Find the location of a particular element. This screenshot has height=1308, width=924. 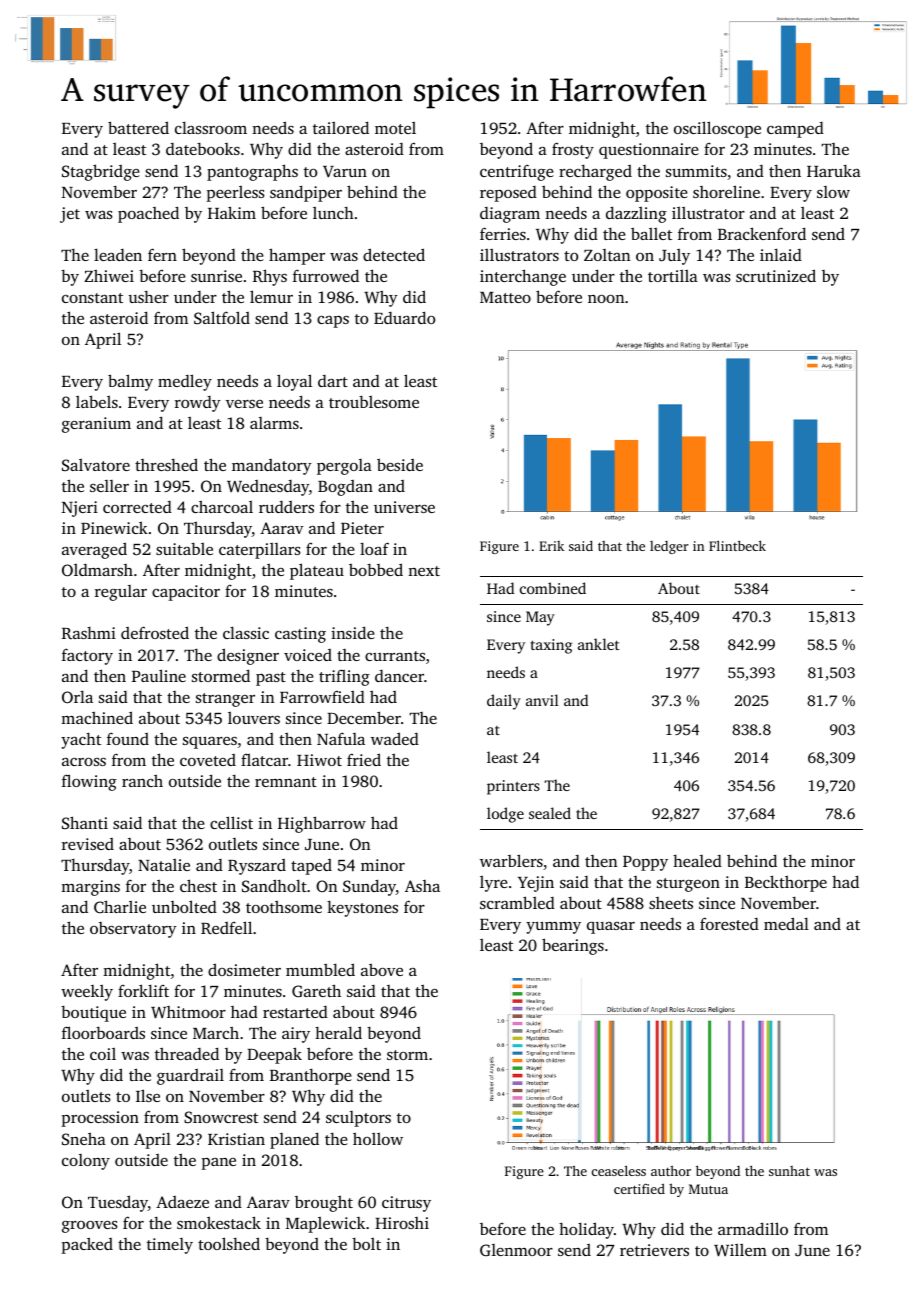

lemur is located at coordinates (271, 296).
